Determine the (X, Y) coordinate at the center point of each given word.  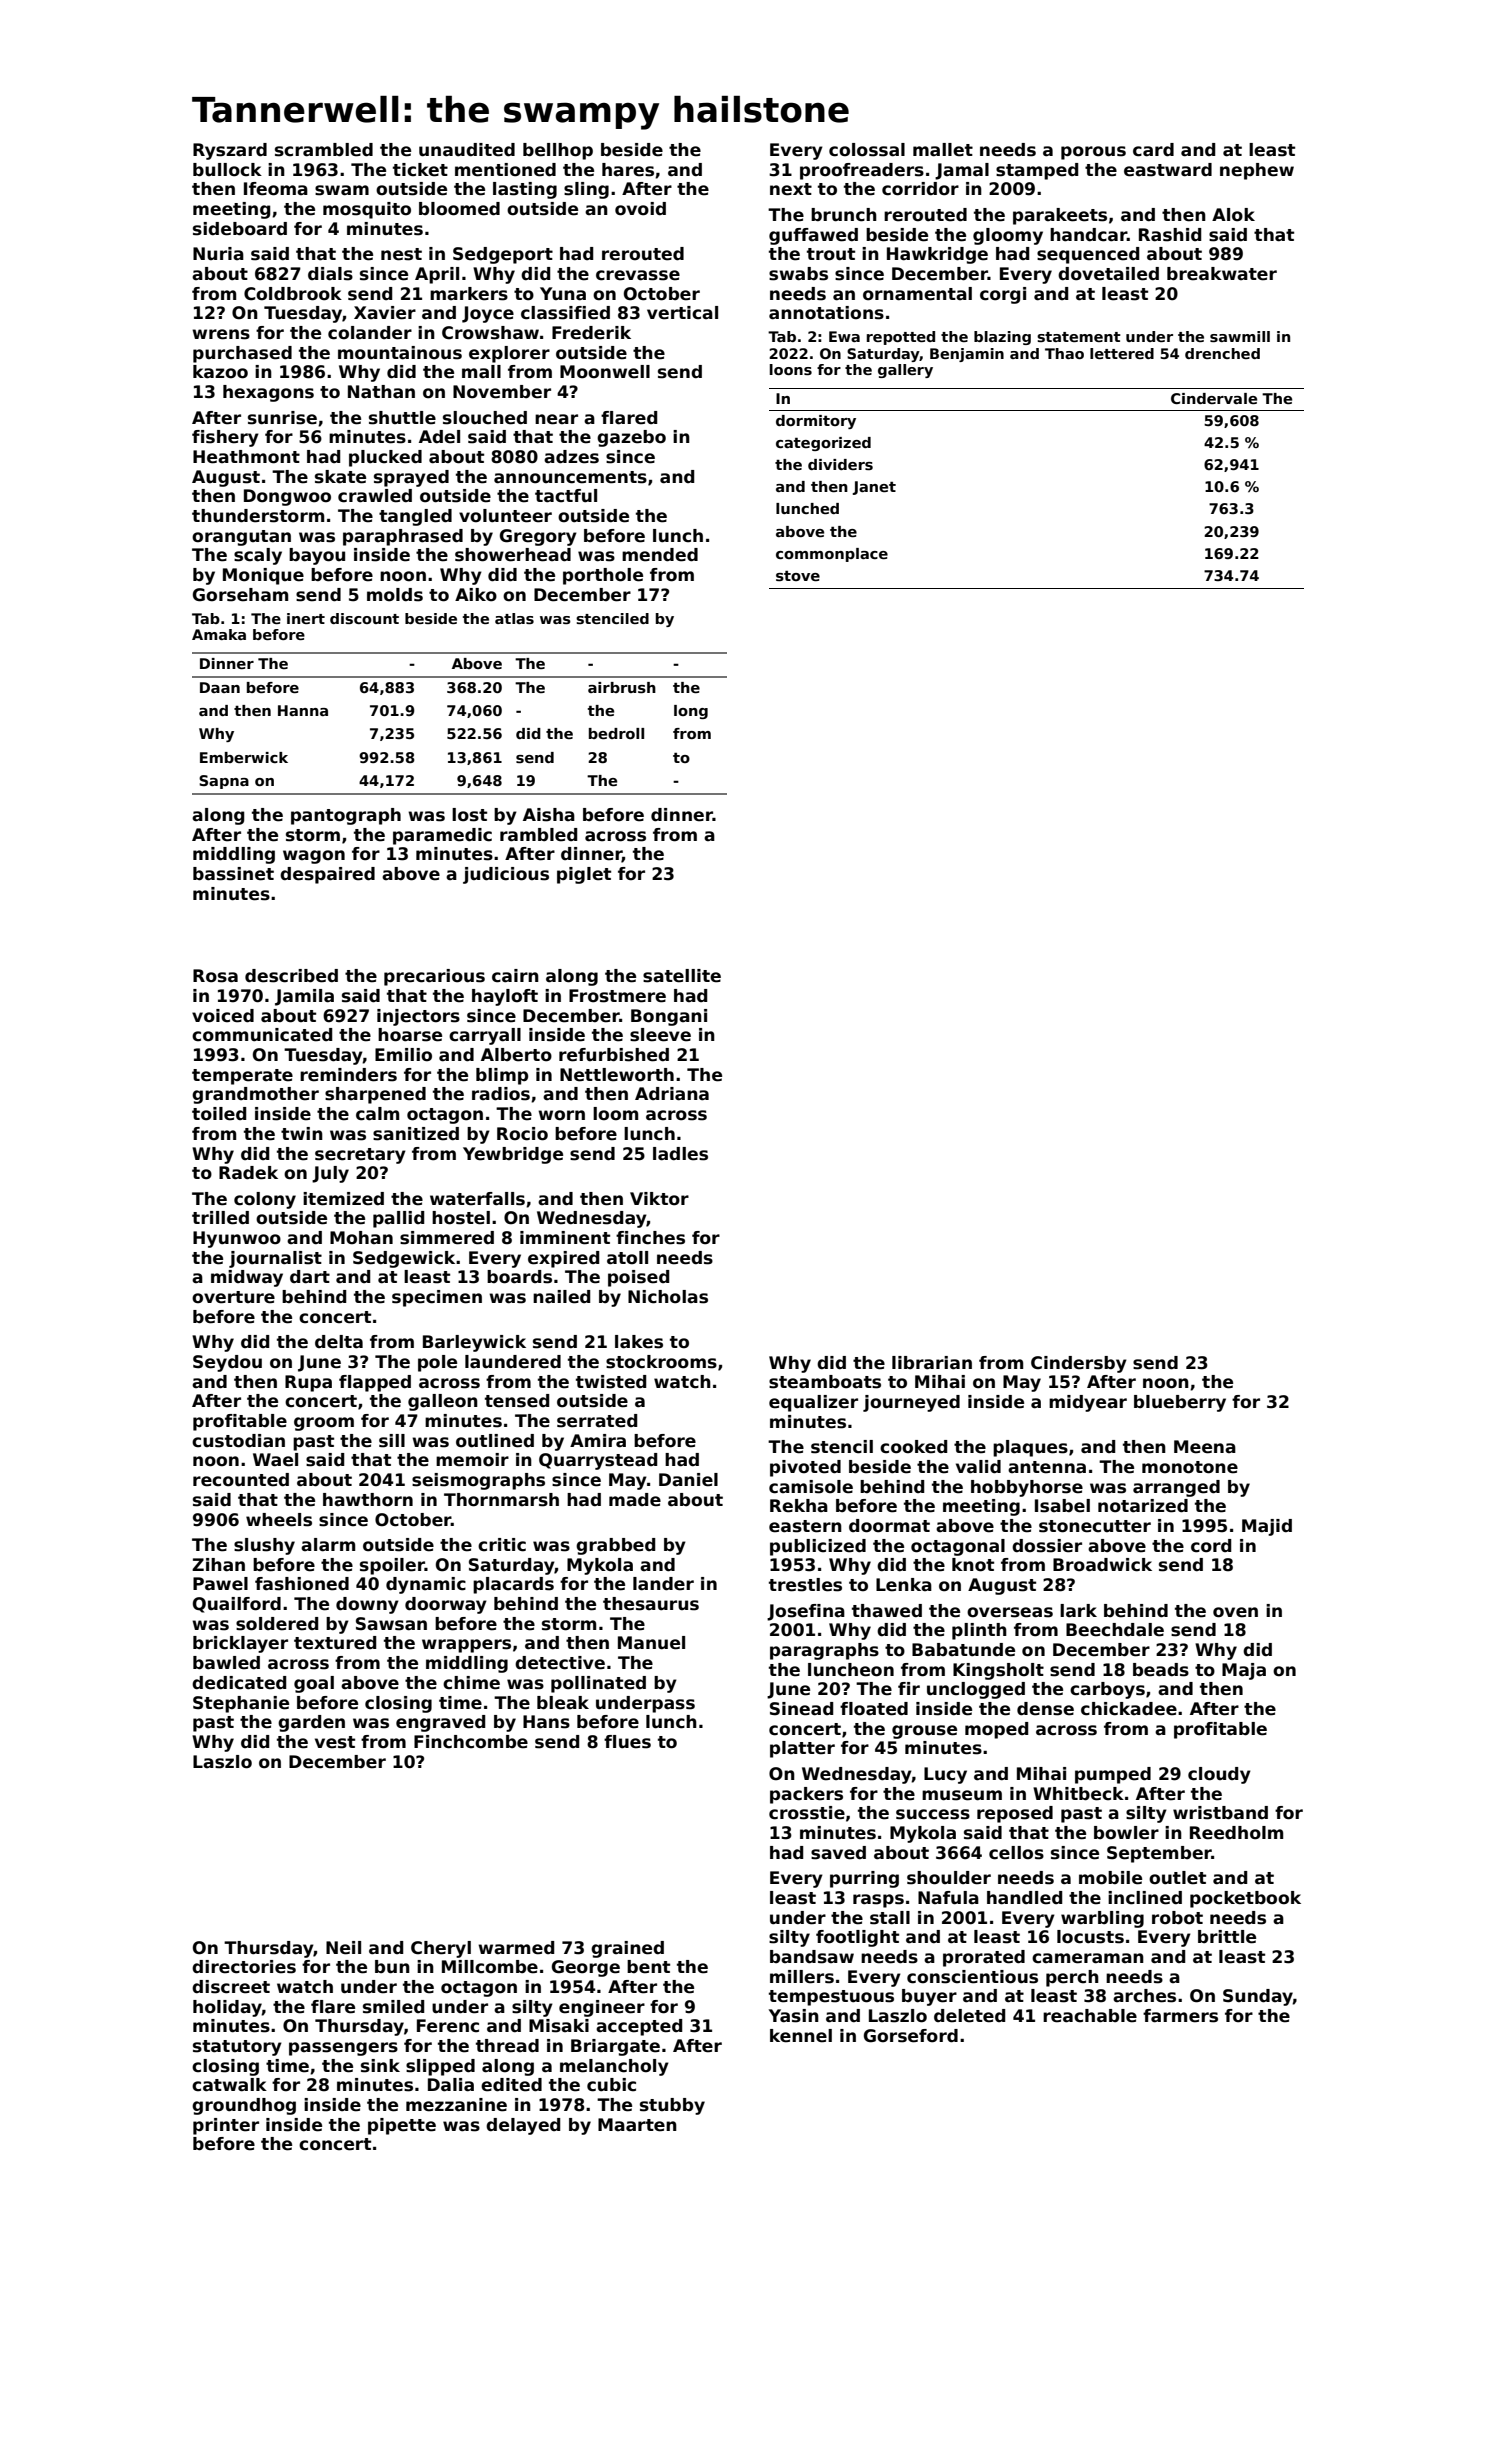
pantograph (346, 816)
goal (314, 1684)
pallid (398, 1219)
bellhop (558, 151)
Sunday (1258, 1997)
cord (1211, 1546)
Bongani (669, 1017)
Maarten (637, 2125)
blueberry (1180, 1403)
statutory (237, 2048)
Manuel (651, 1643)
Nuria (218, 253)
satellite (682, 976)
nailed (561, 1297)
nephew (1257, 171)
